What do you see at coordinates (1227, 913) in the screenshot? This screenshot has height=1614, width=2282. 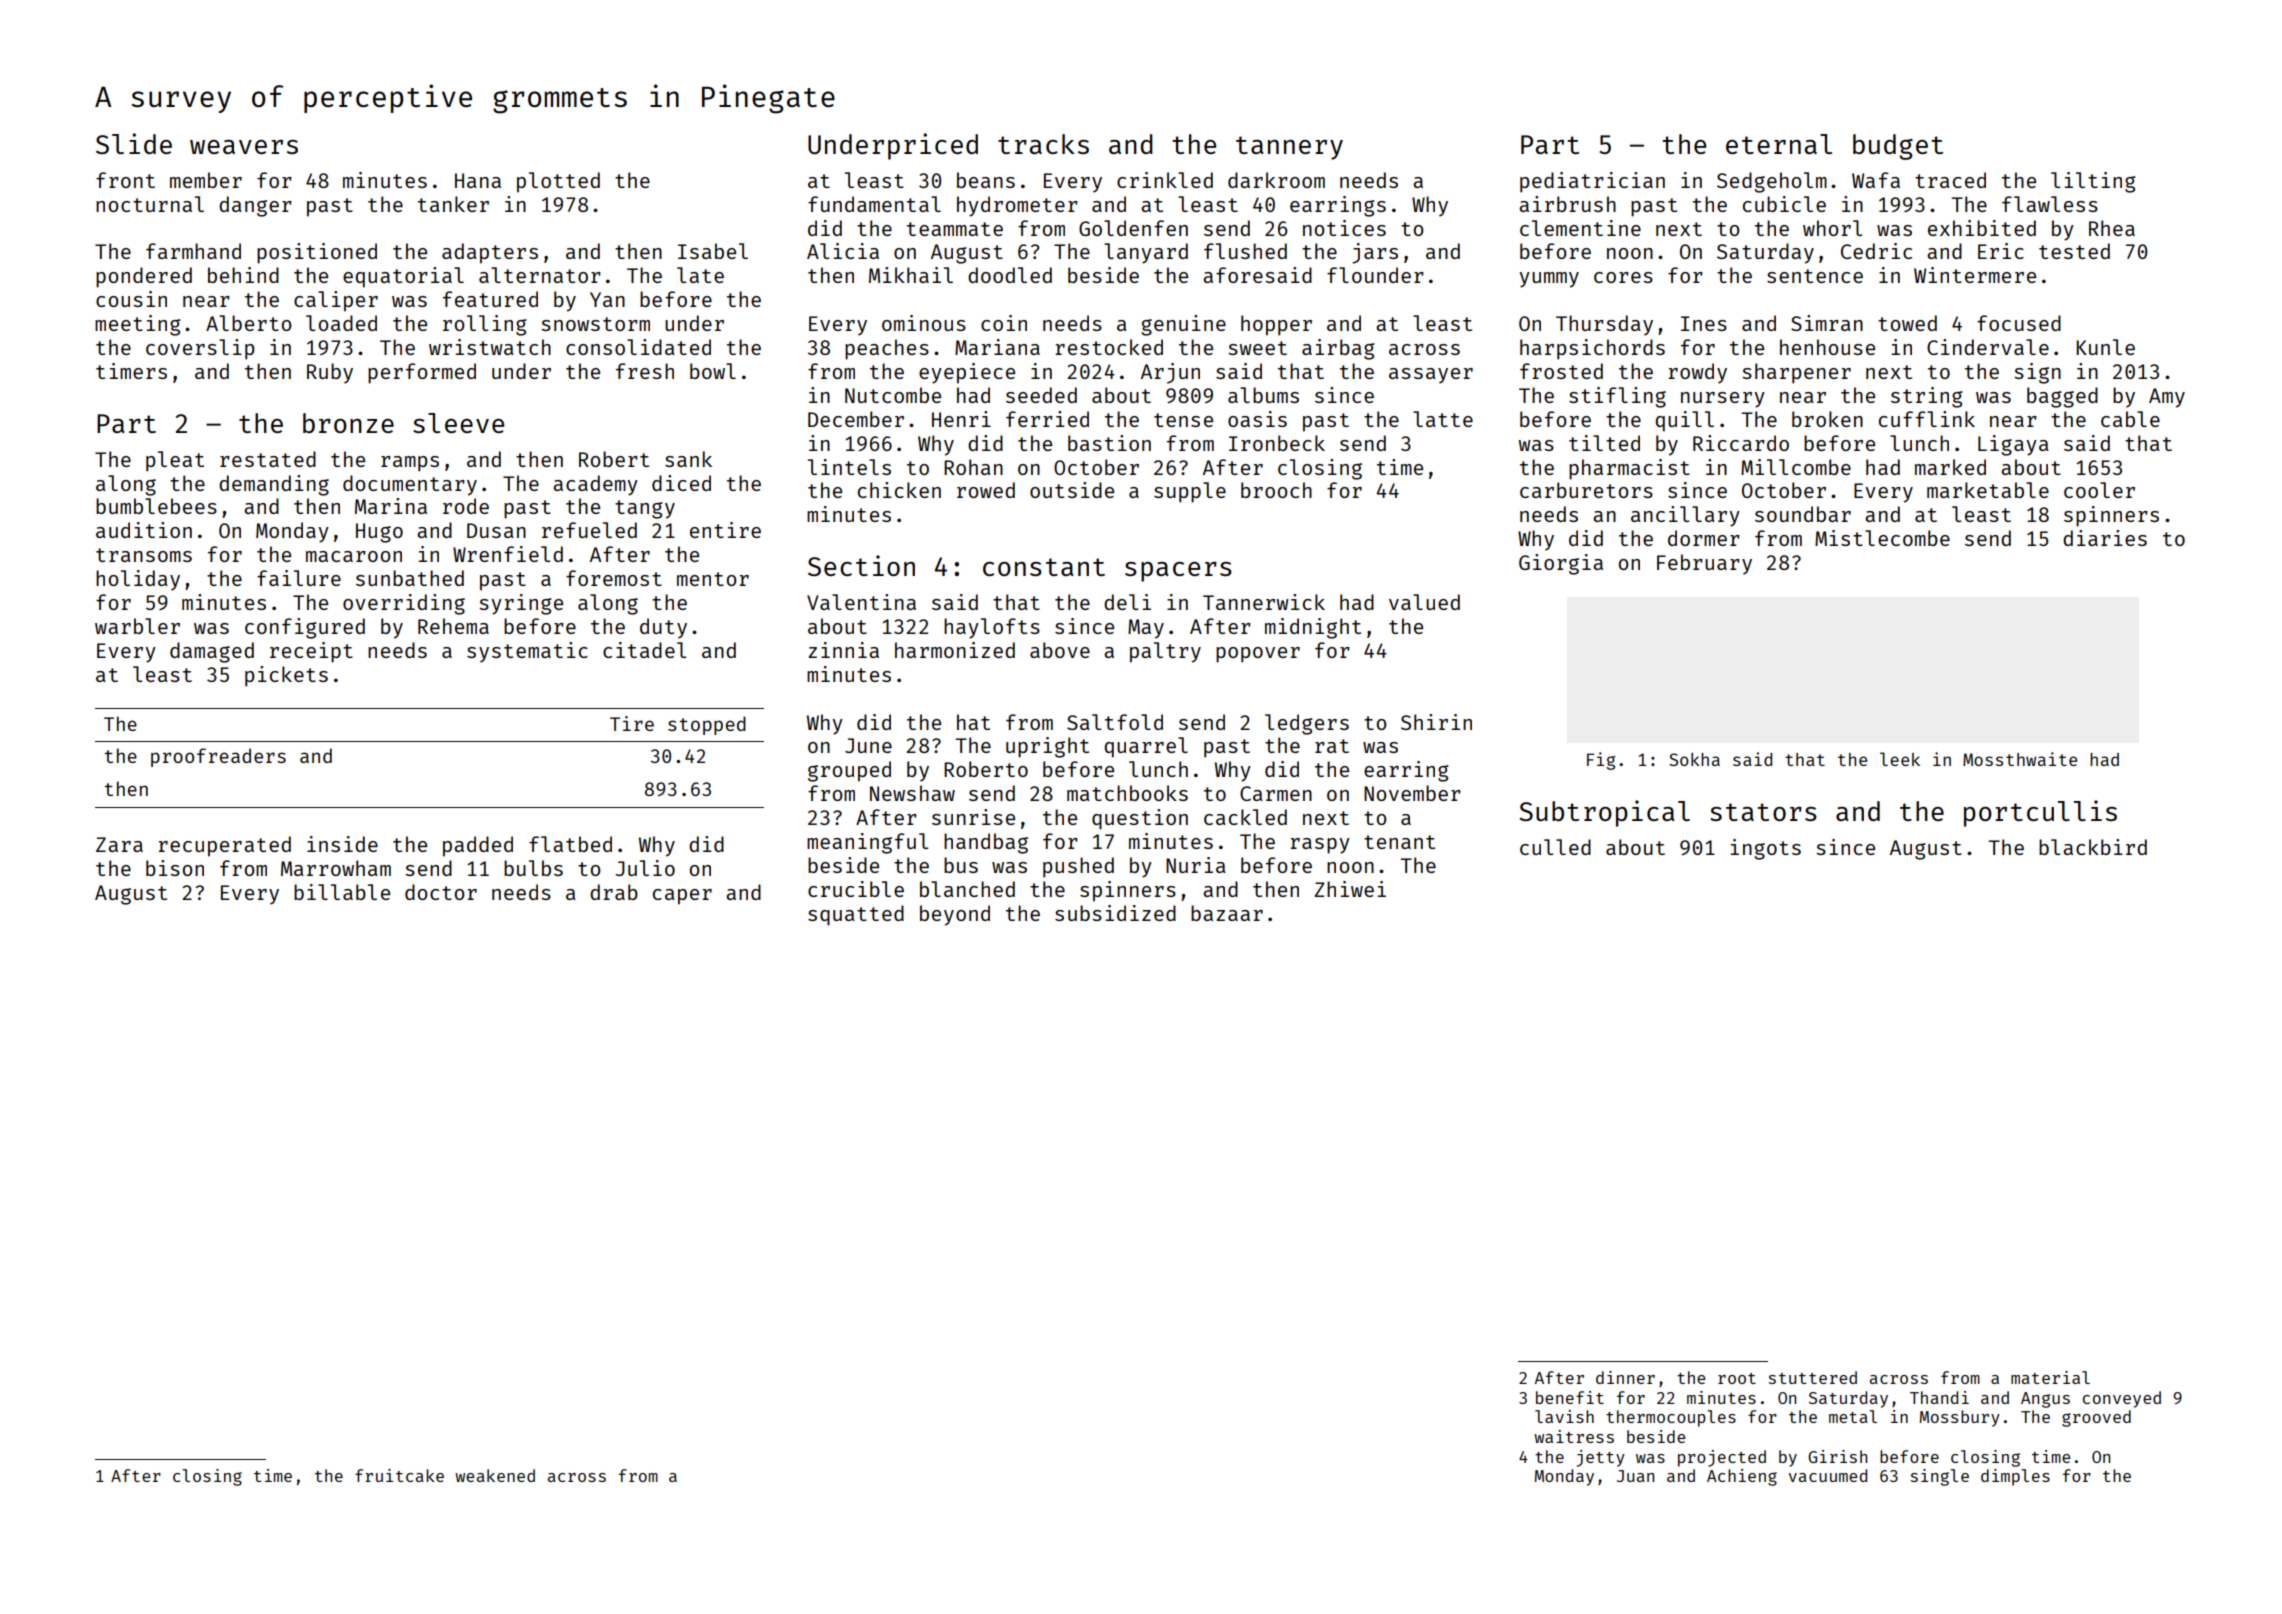 I see `bazaar` at bounding box center [1227, 913].
